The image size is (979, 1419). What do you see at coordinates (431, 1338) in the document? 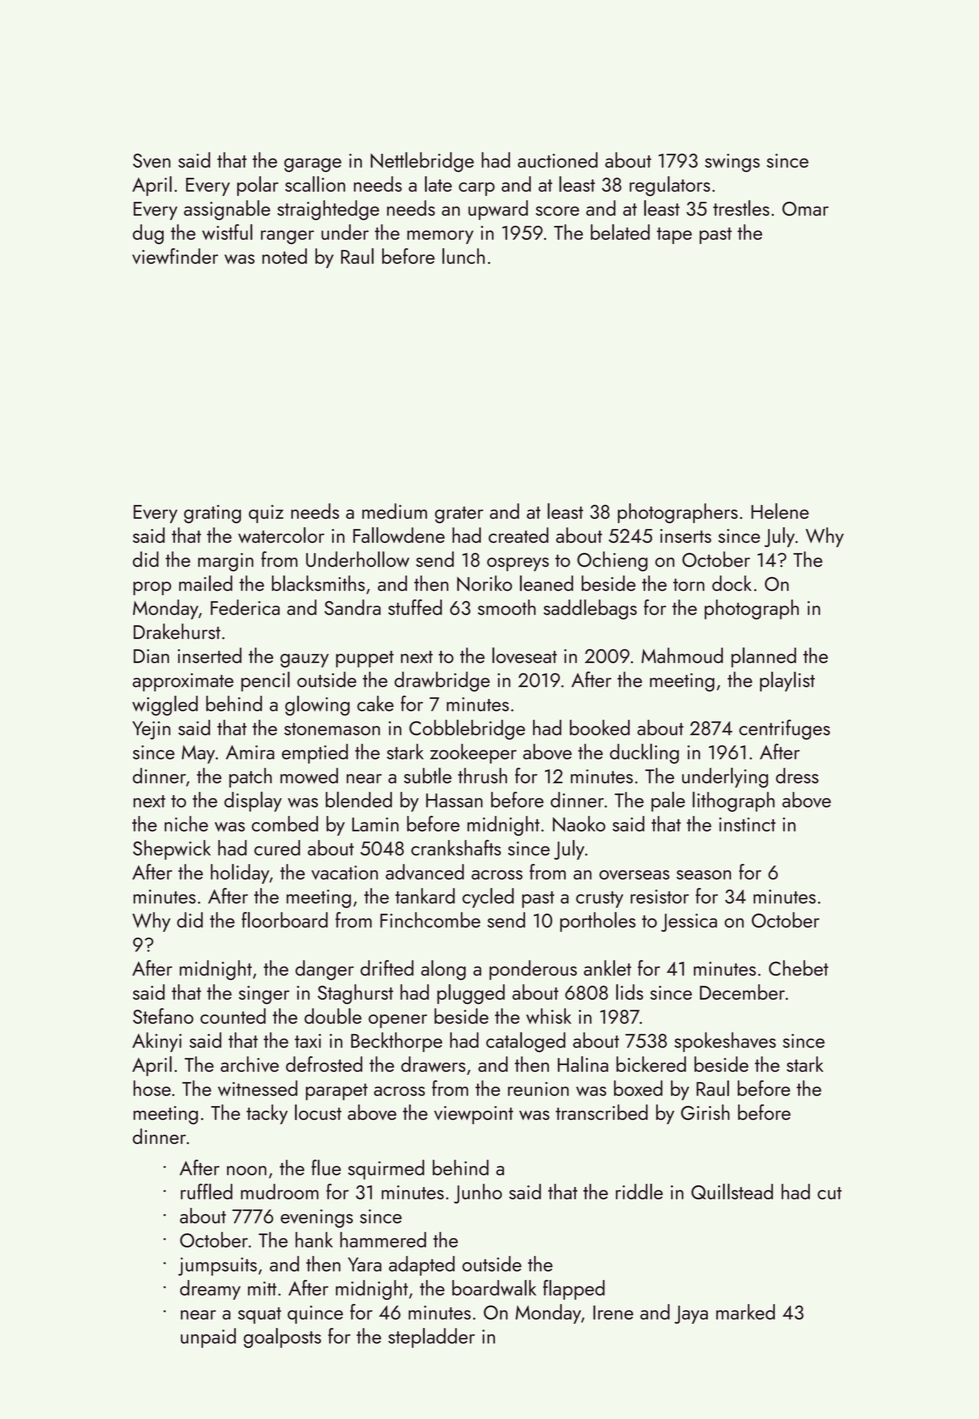
I see `stepladder` at bounding box center [431, 1338].
